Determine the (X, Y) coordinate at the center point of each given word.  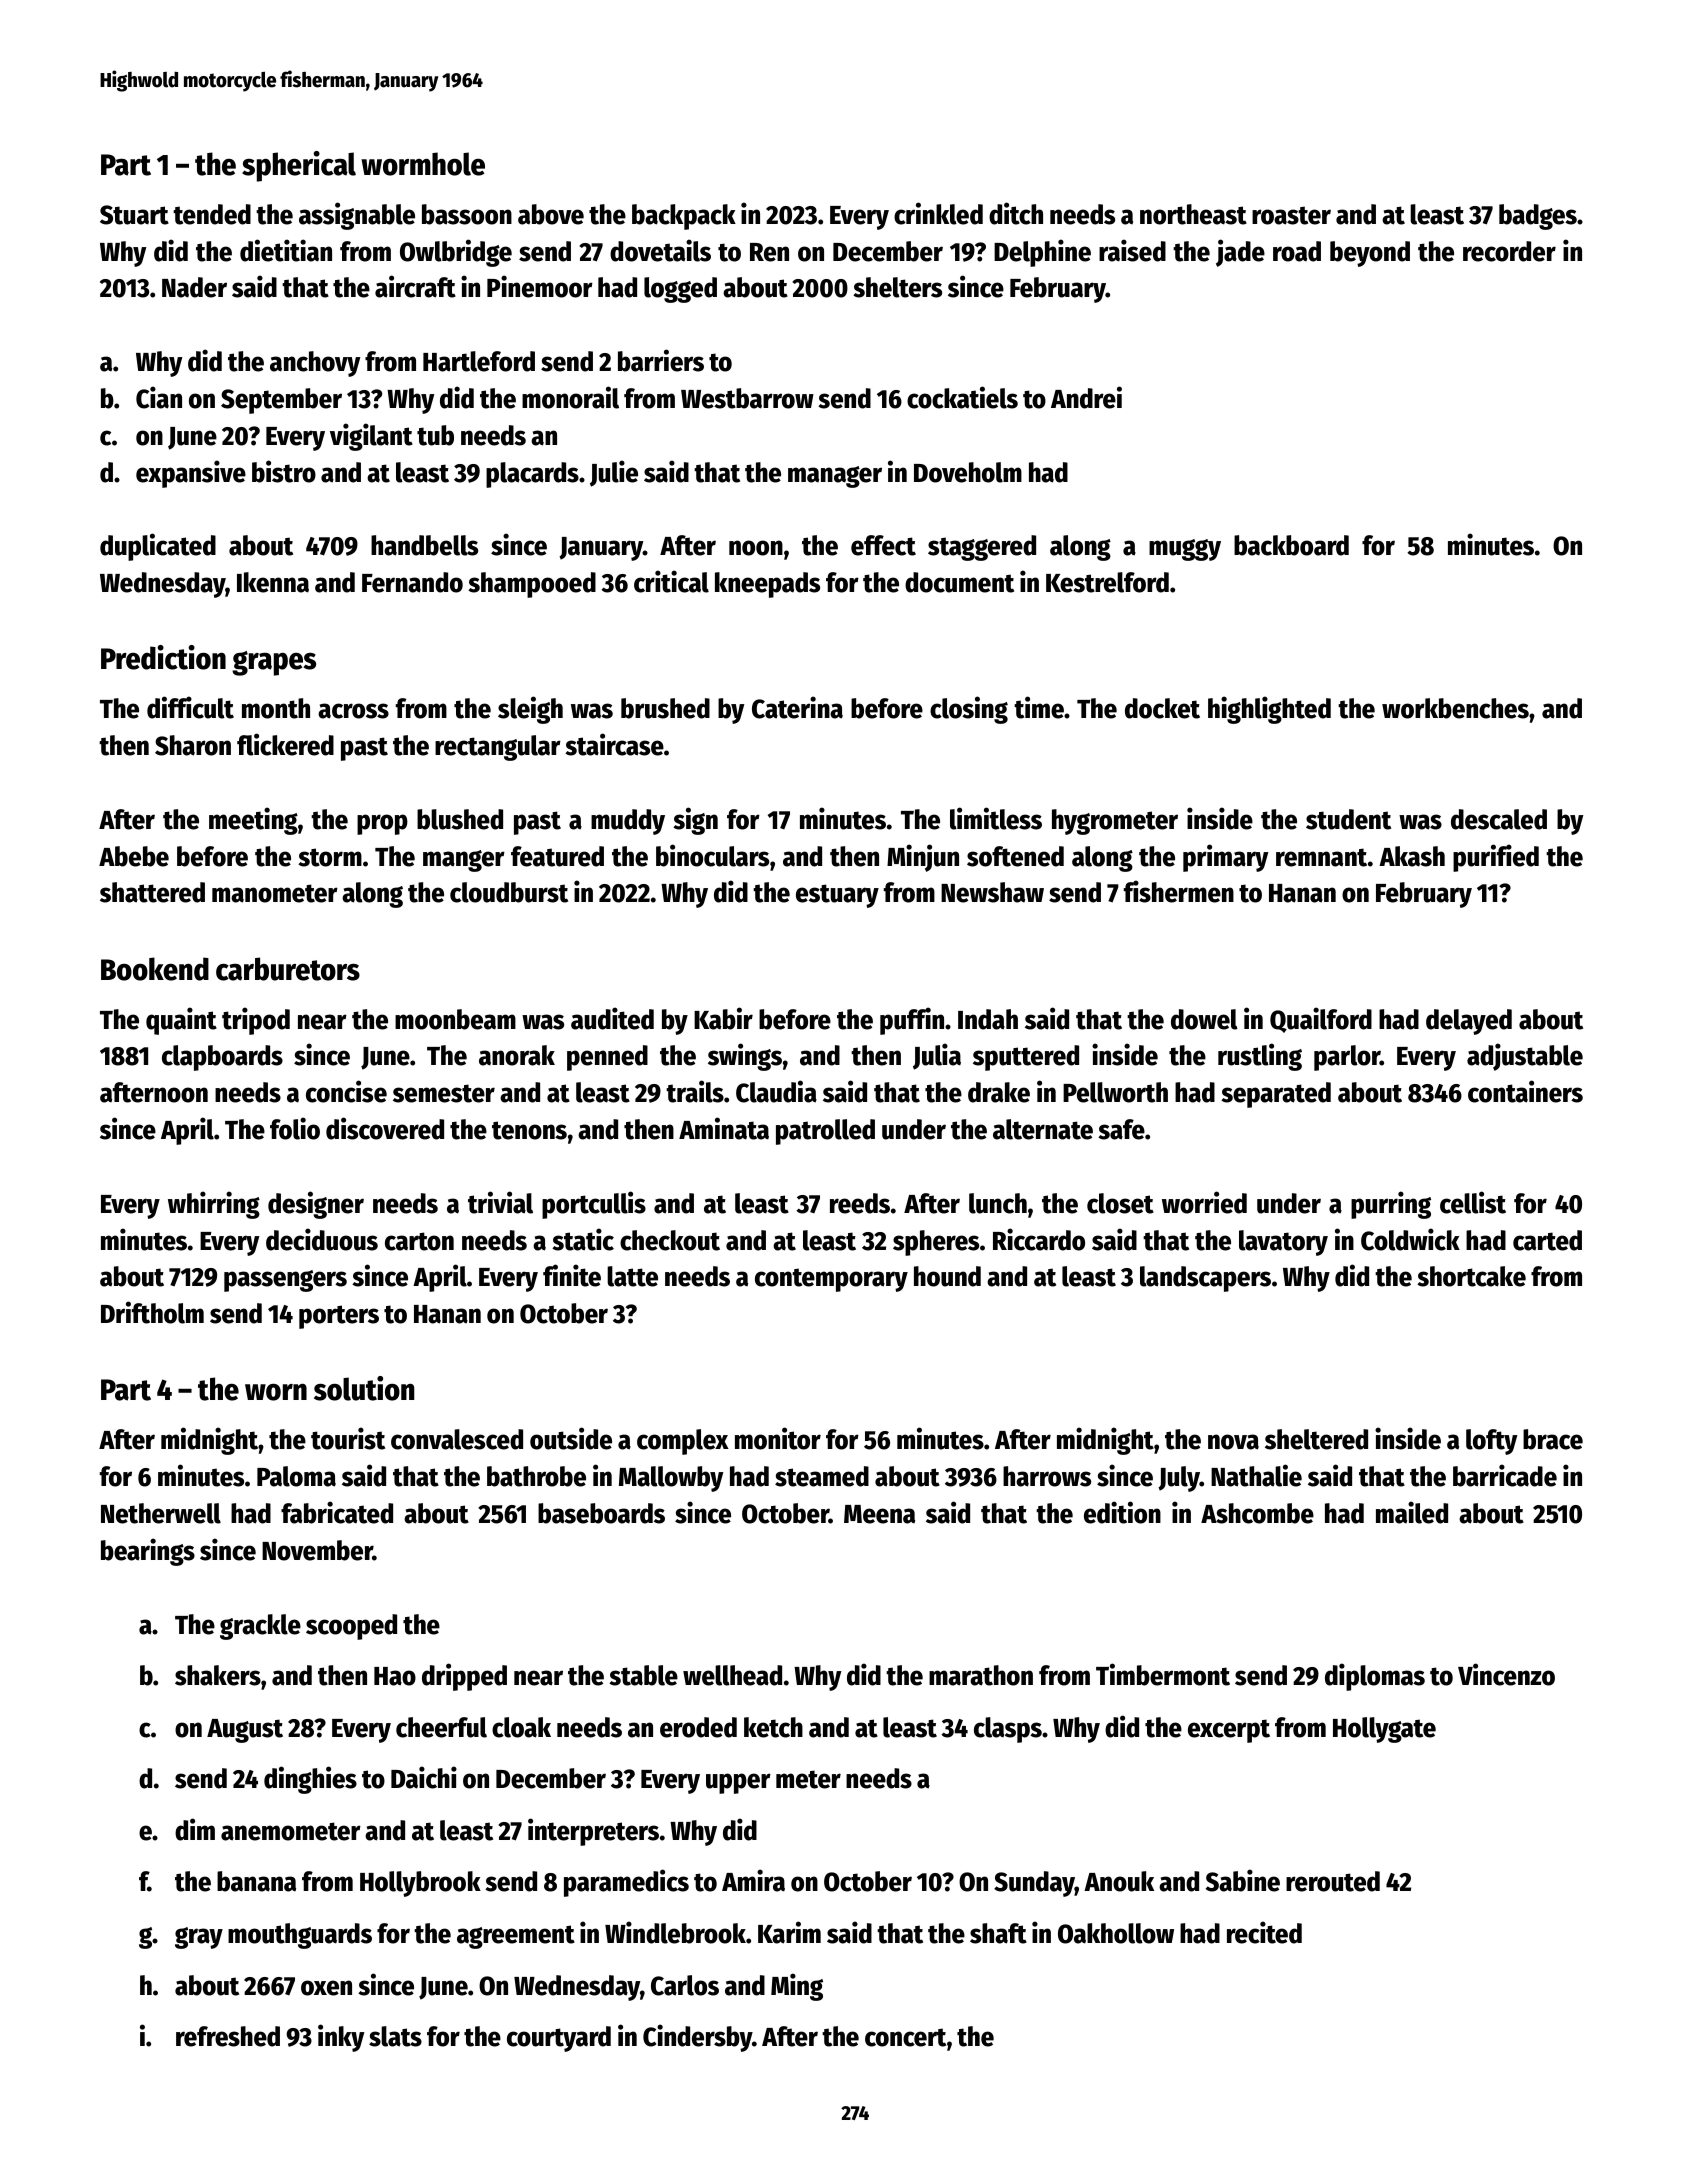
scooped (351, 1627)
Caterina (797, 707)
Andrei (1086, 397)
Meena (879, 1514)
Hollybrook (420, 1884)
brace (1553, 1439)
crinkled (938, 213)
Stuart (134, 215)
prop (382, 824)
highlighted (1269, 710)
